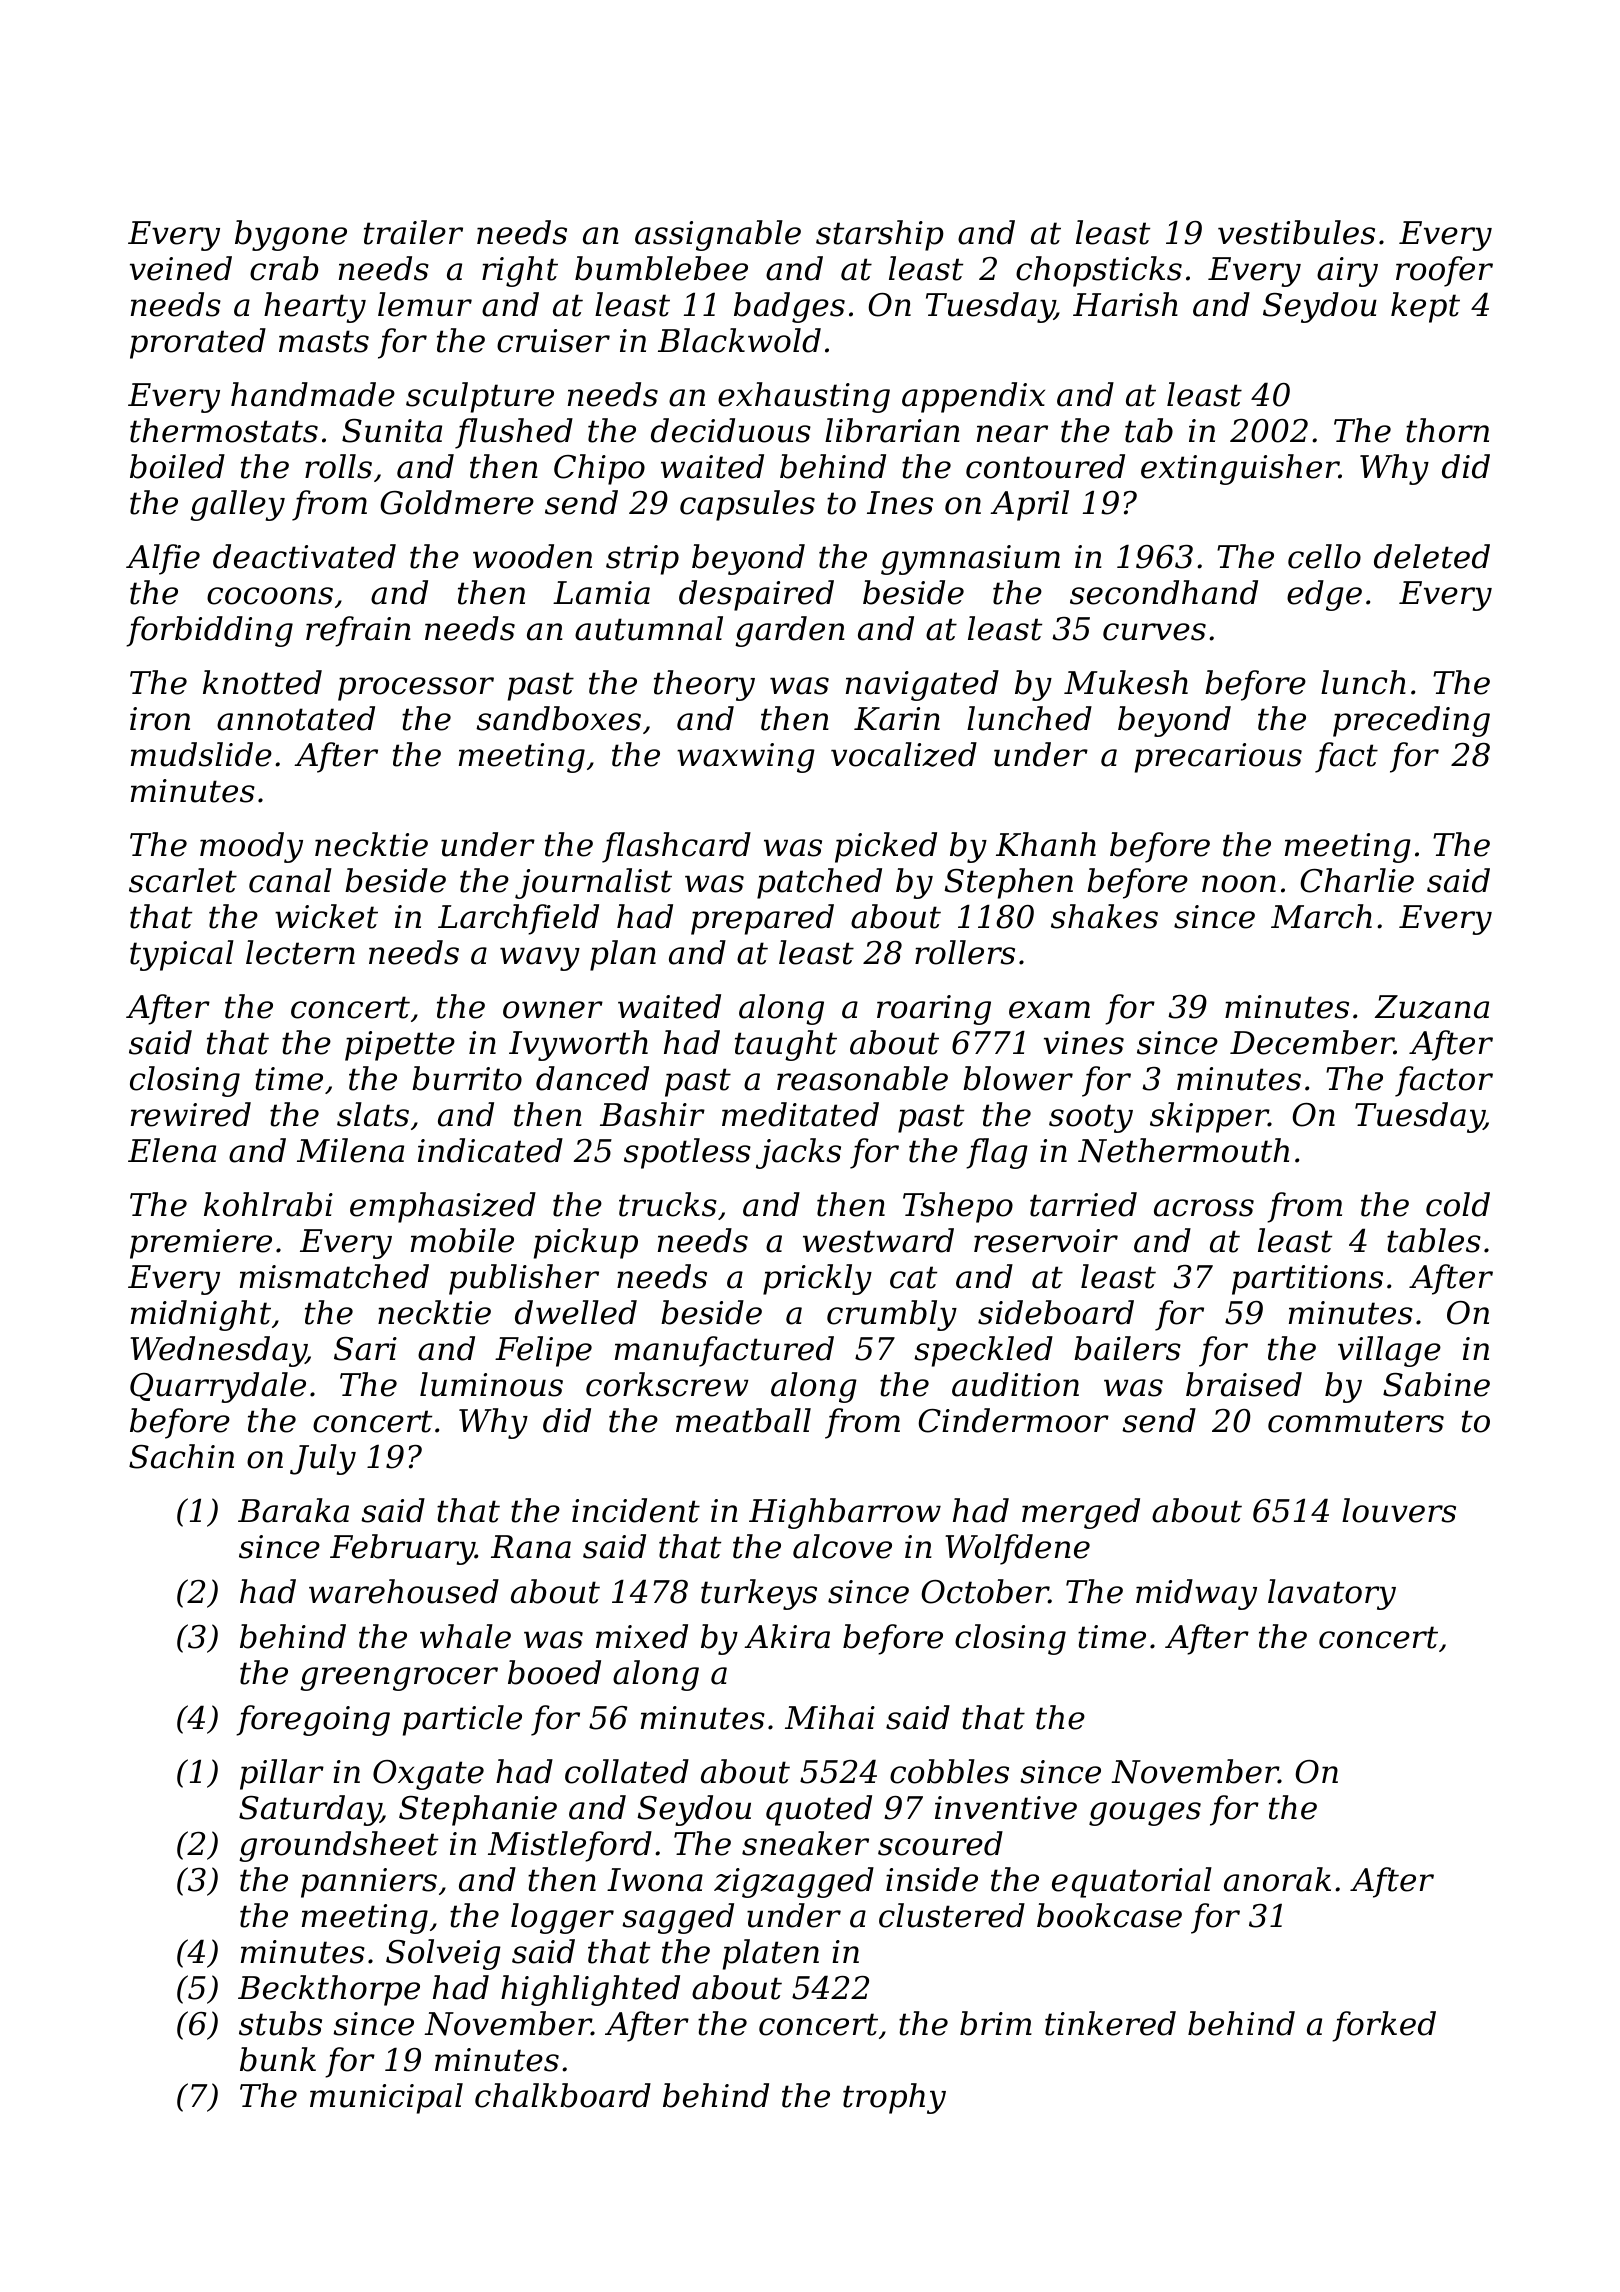 This screenshot has width=1620, height=2292. What do you see at coordinates (718, 235) in the screenshot?
I see `assignable` at bounding box center [718, 235].
